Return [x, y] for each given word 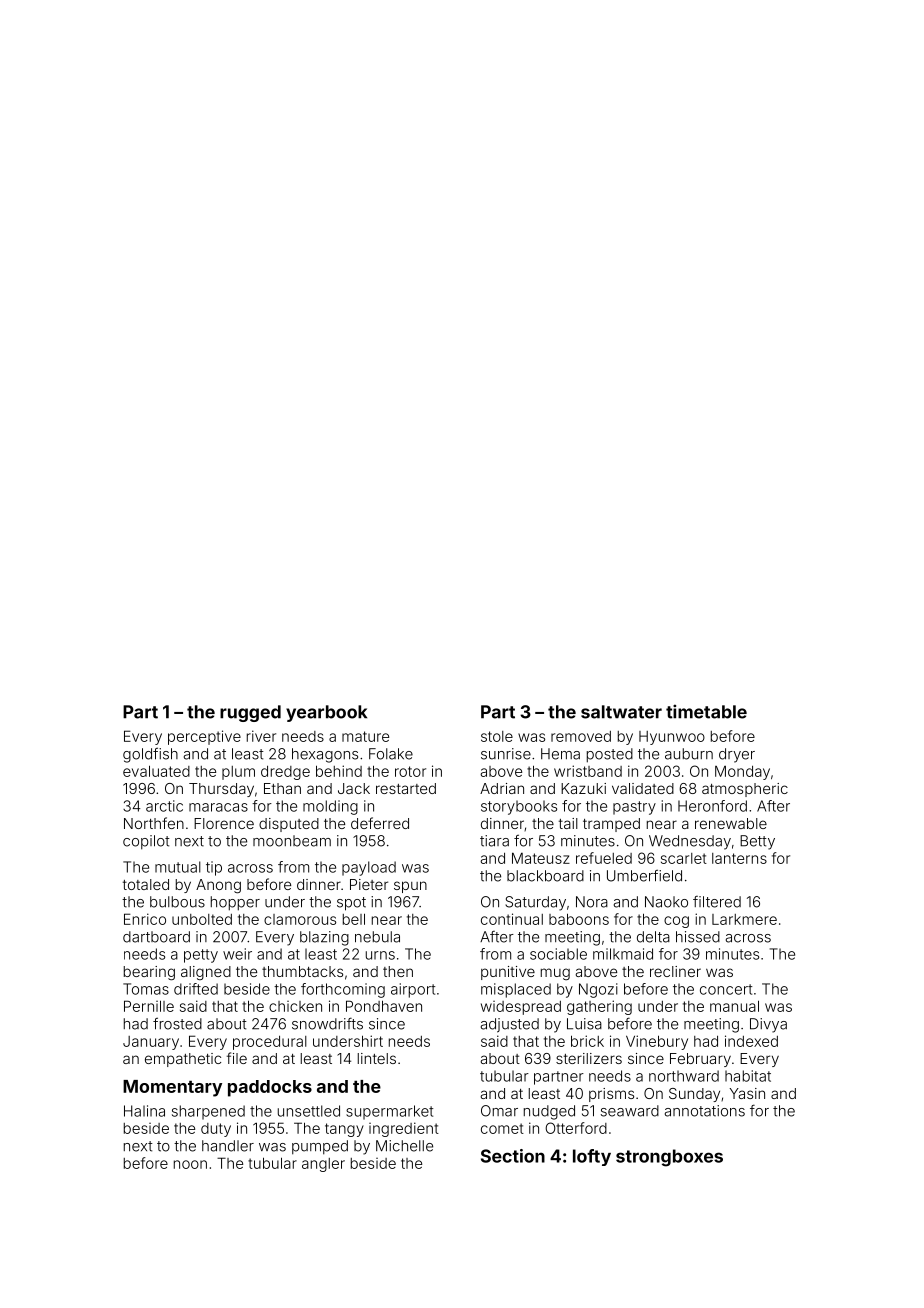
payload [369, 868]
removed [581, 736]
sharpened [208, 1112]
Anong [218, 886]
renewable [731, 823]
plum [238, 773]
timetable [706, 711]
